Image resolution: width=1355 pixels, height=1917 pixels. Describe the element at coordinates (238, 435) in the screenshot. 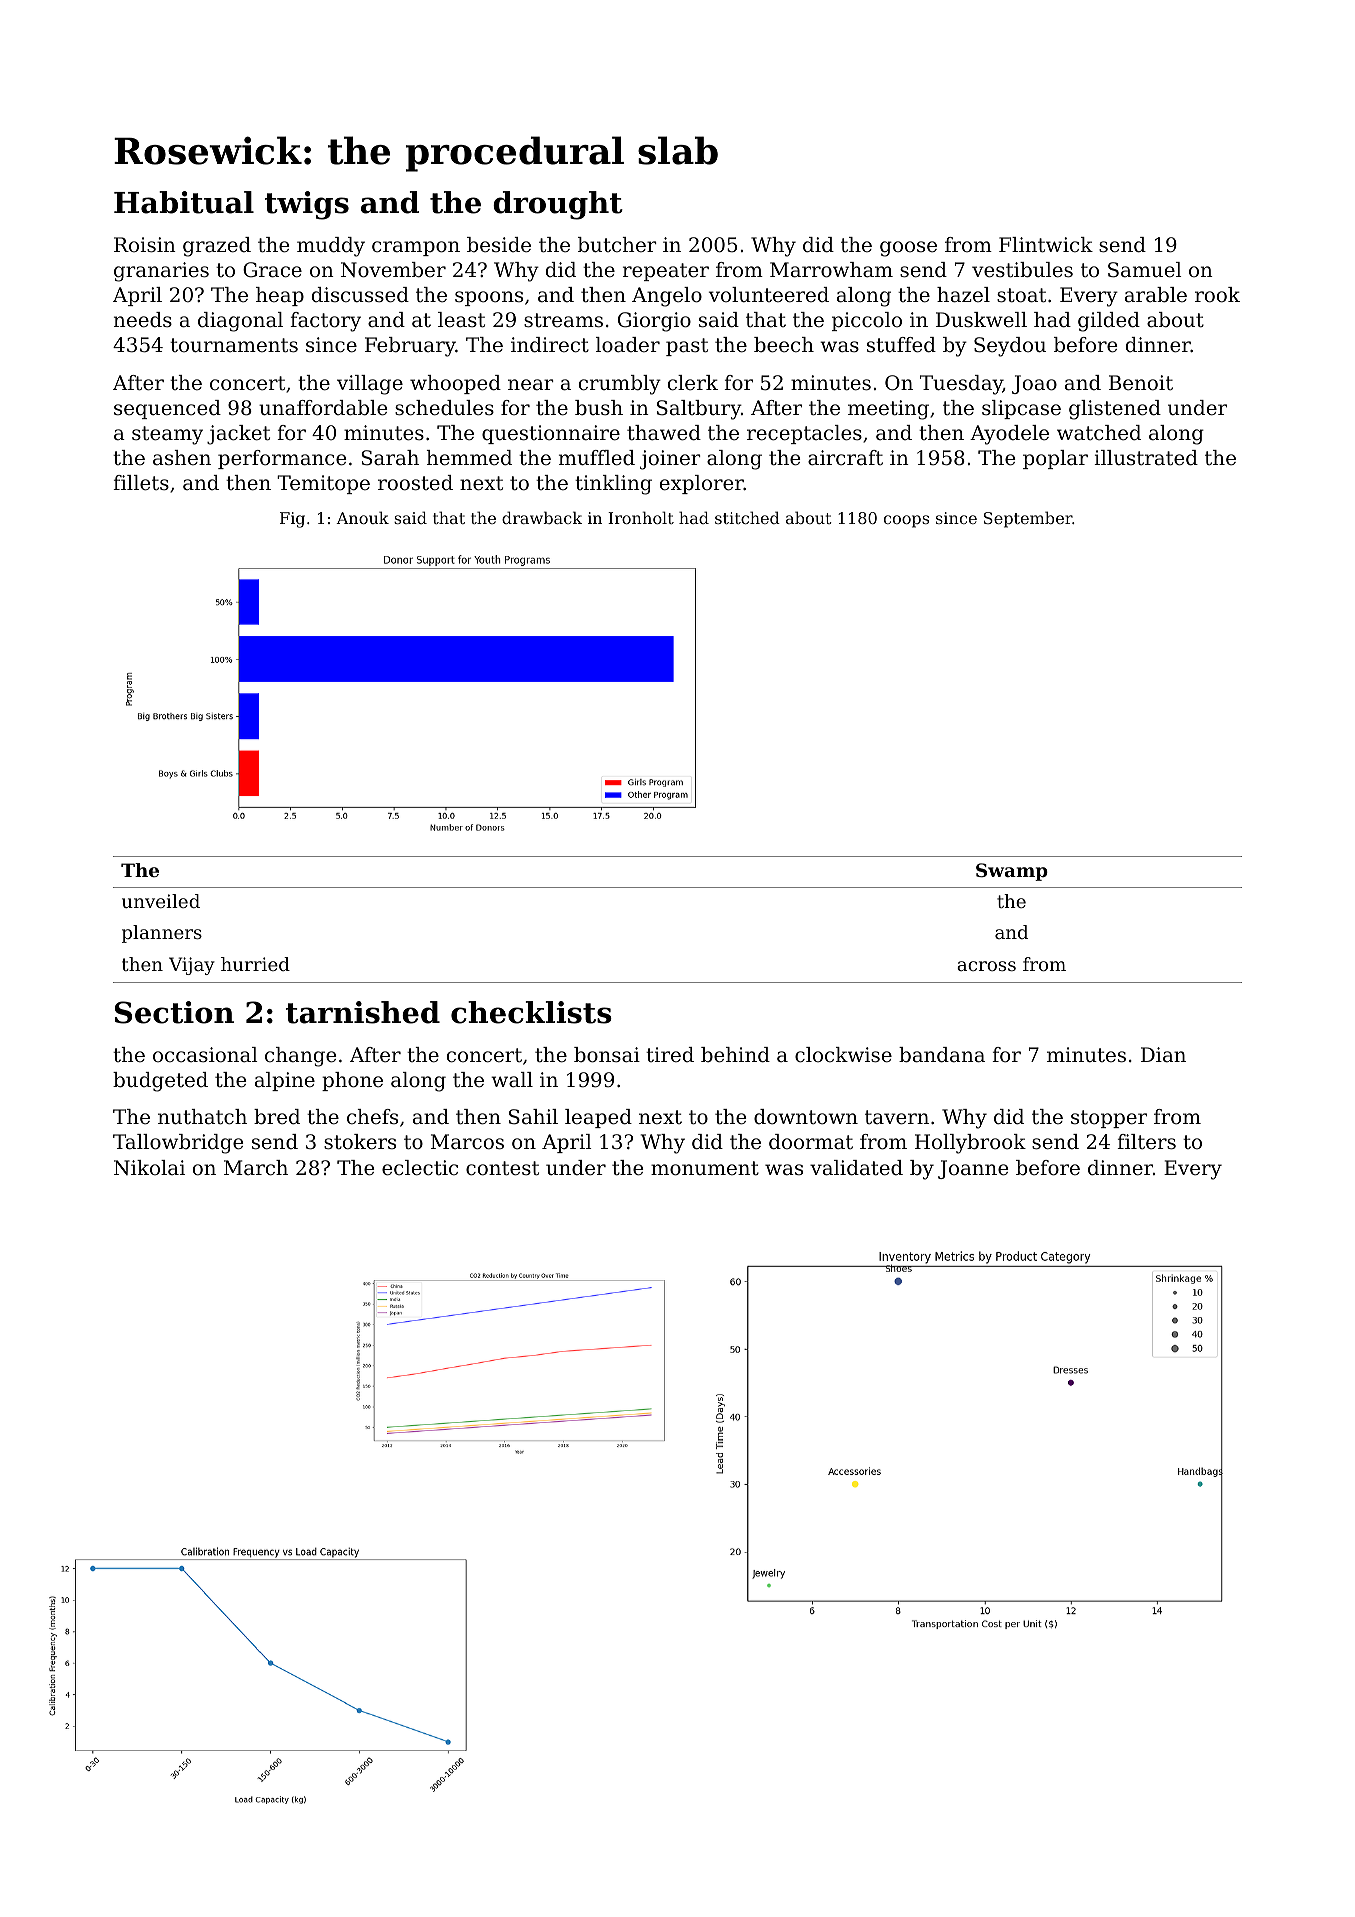

I see `jacket` at that location.
